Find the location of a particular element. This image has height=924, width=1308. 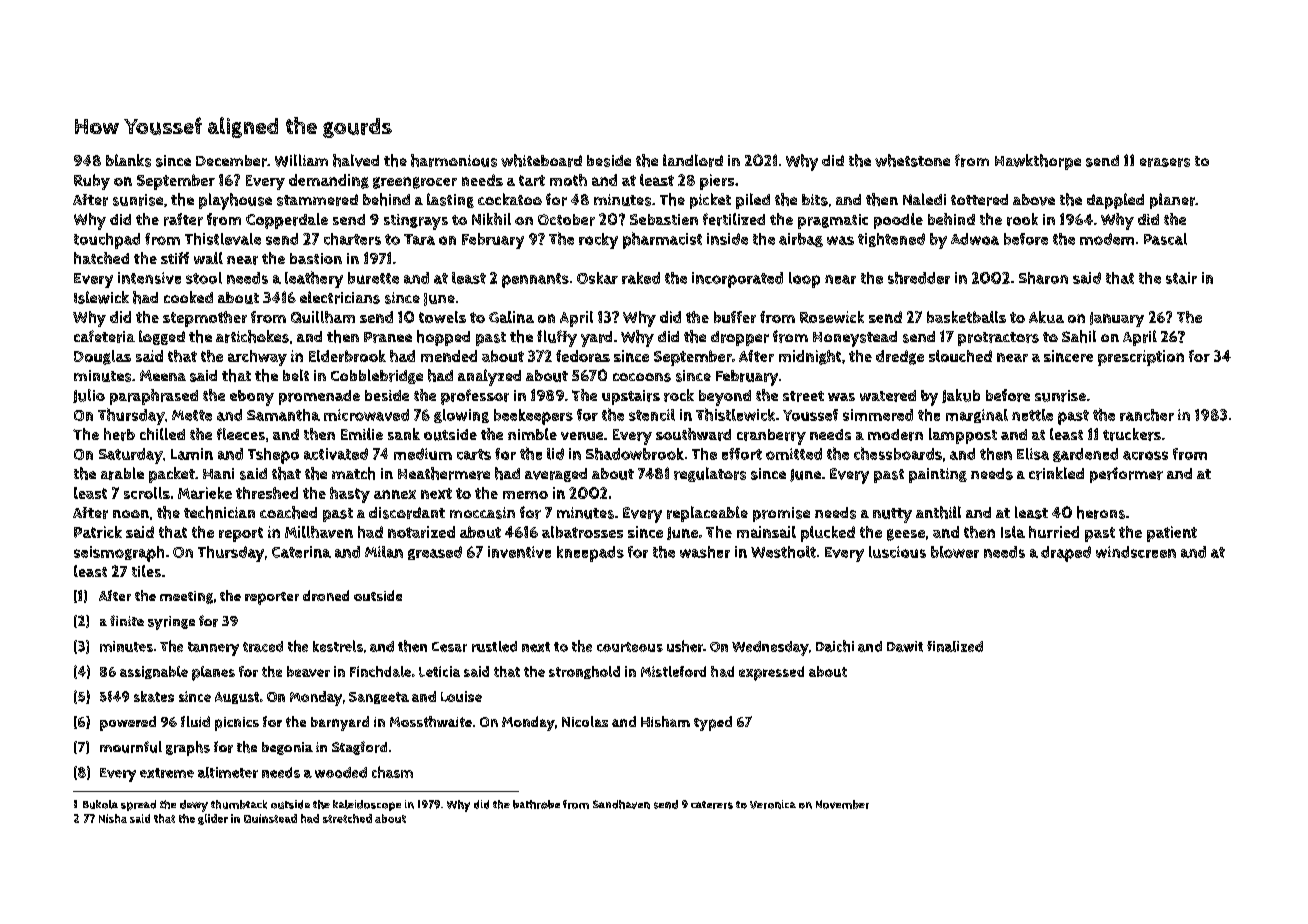

August is located at coordinates (237, 698).
